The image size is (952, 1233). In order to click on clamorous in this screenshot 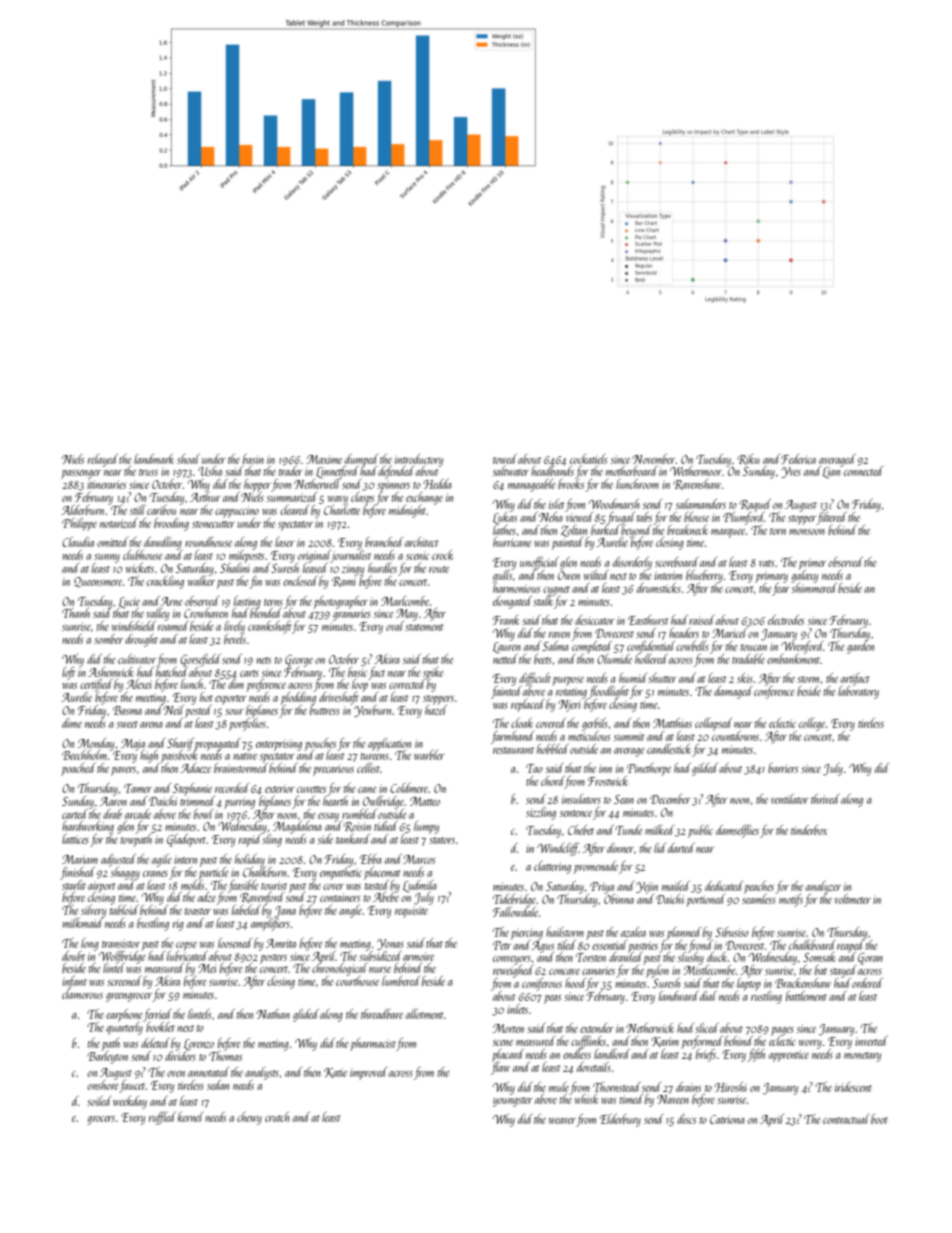, I will do `click(82, 994)`.
